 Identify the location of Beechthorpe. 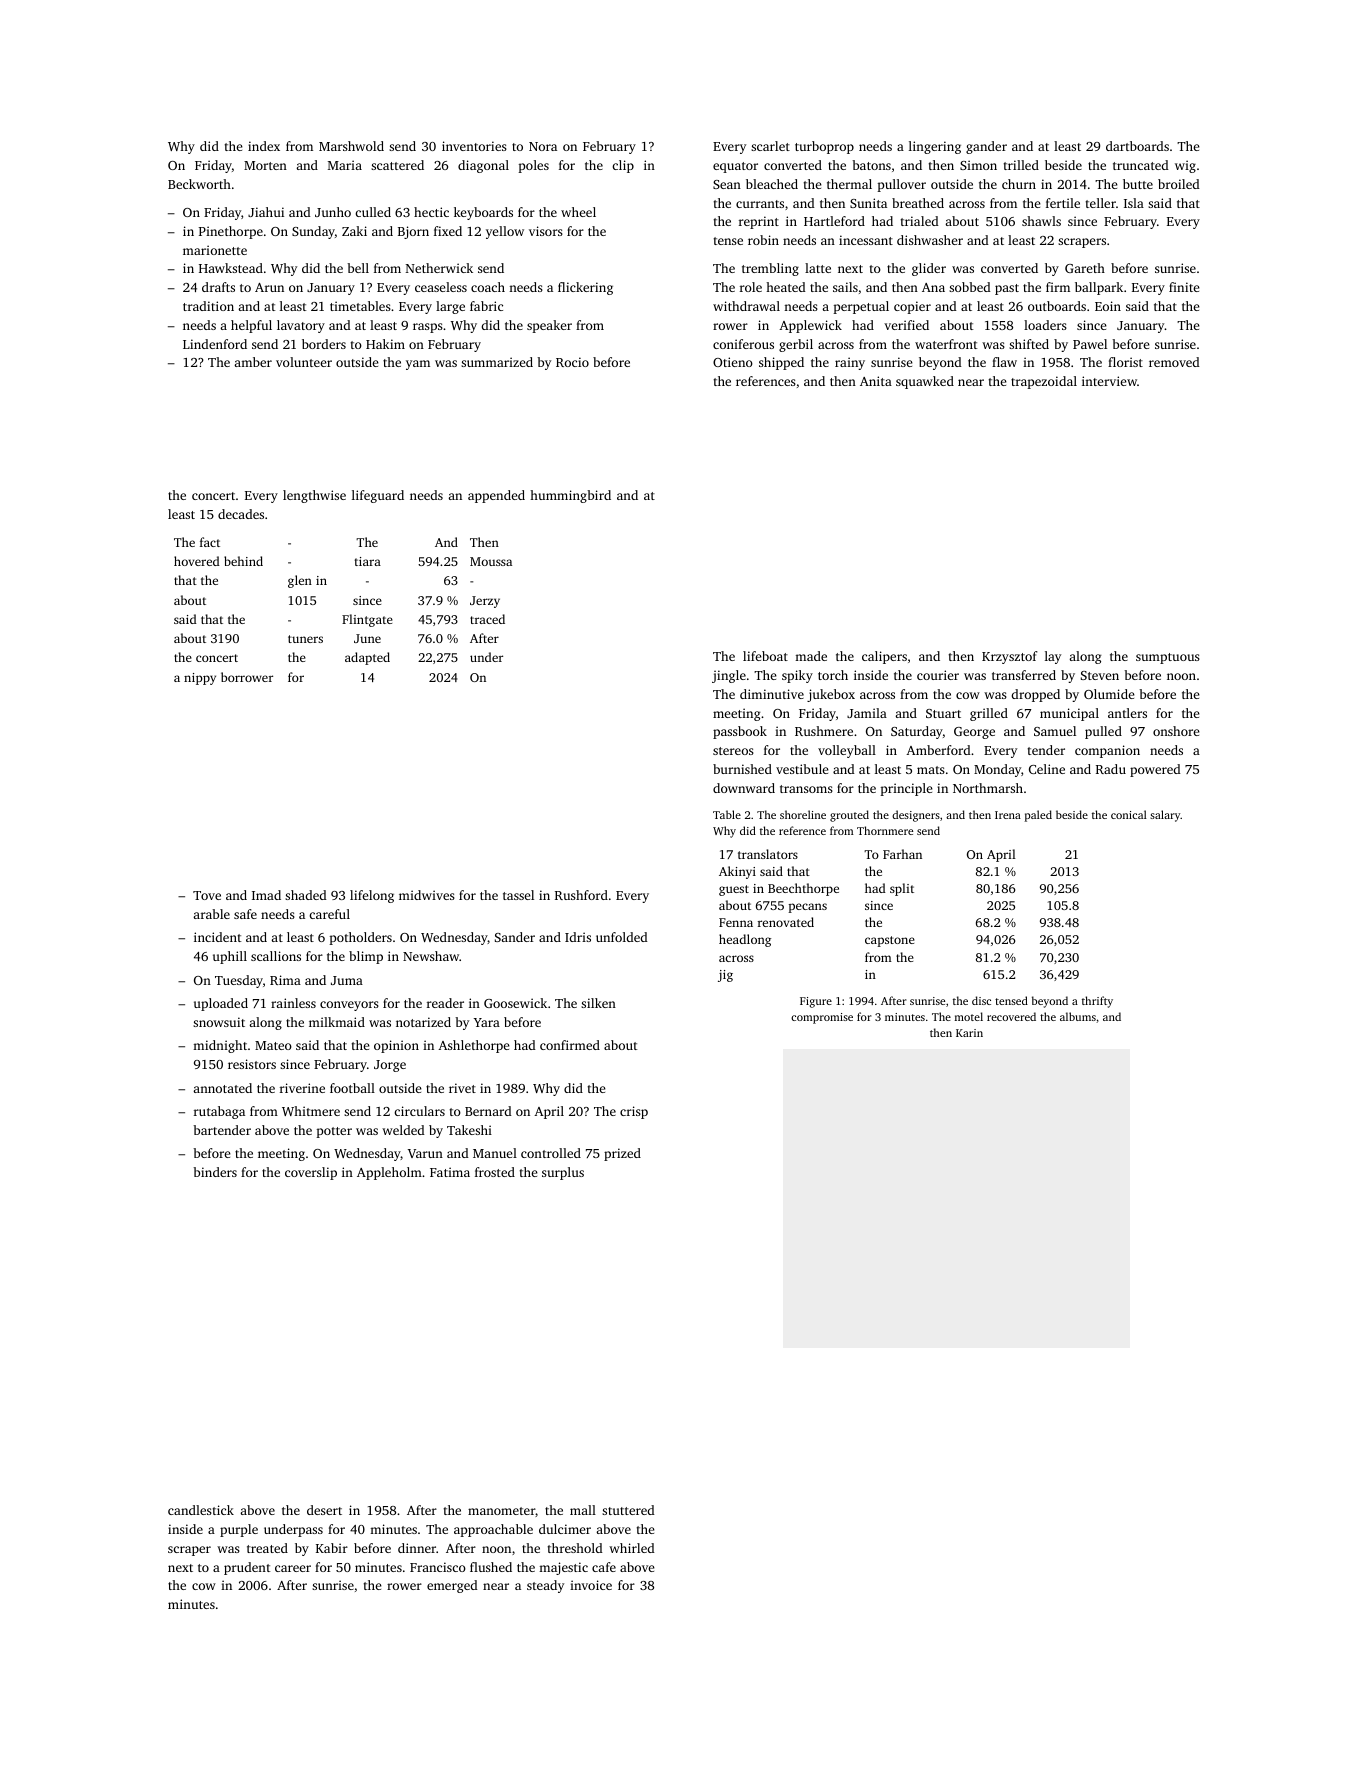
(803, 889).
